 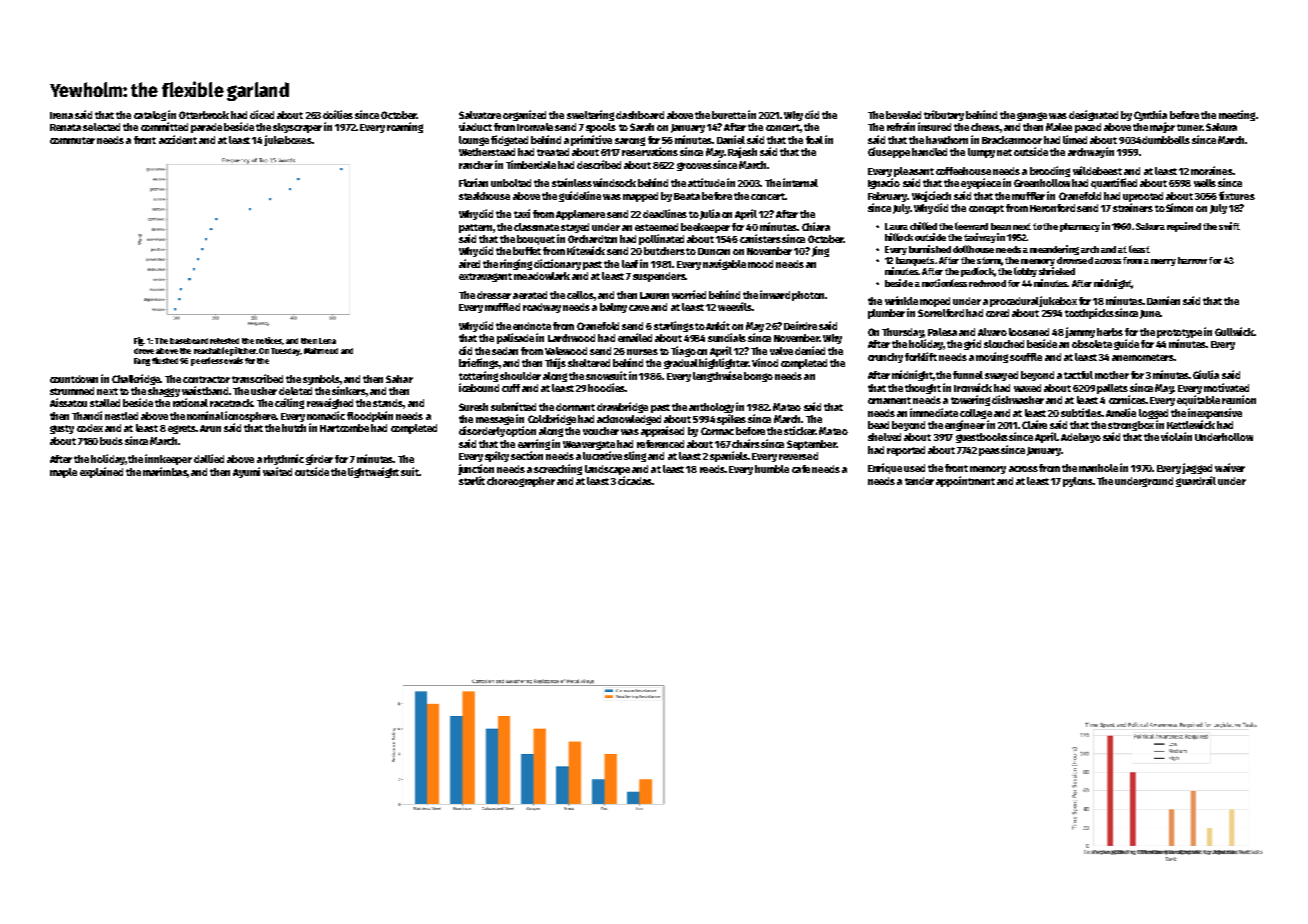 What do you see at coordinates (189, 341) in the screenshot?
I see `baseboard` at bounding box center [189, 341].
